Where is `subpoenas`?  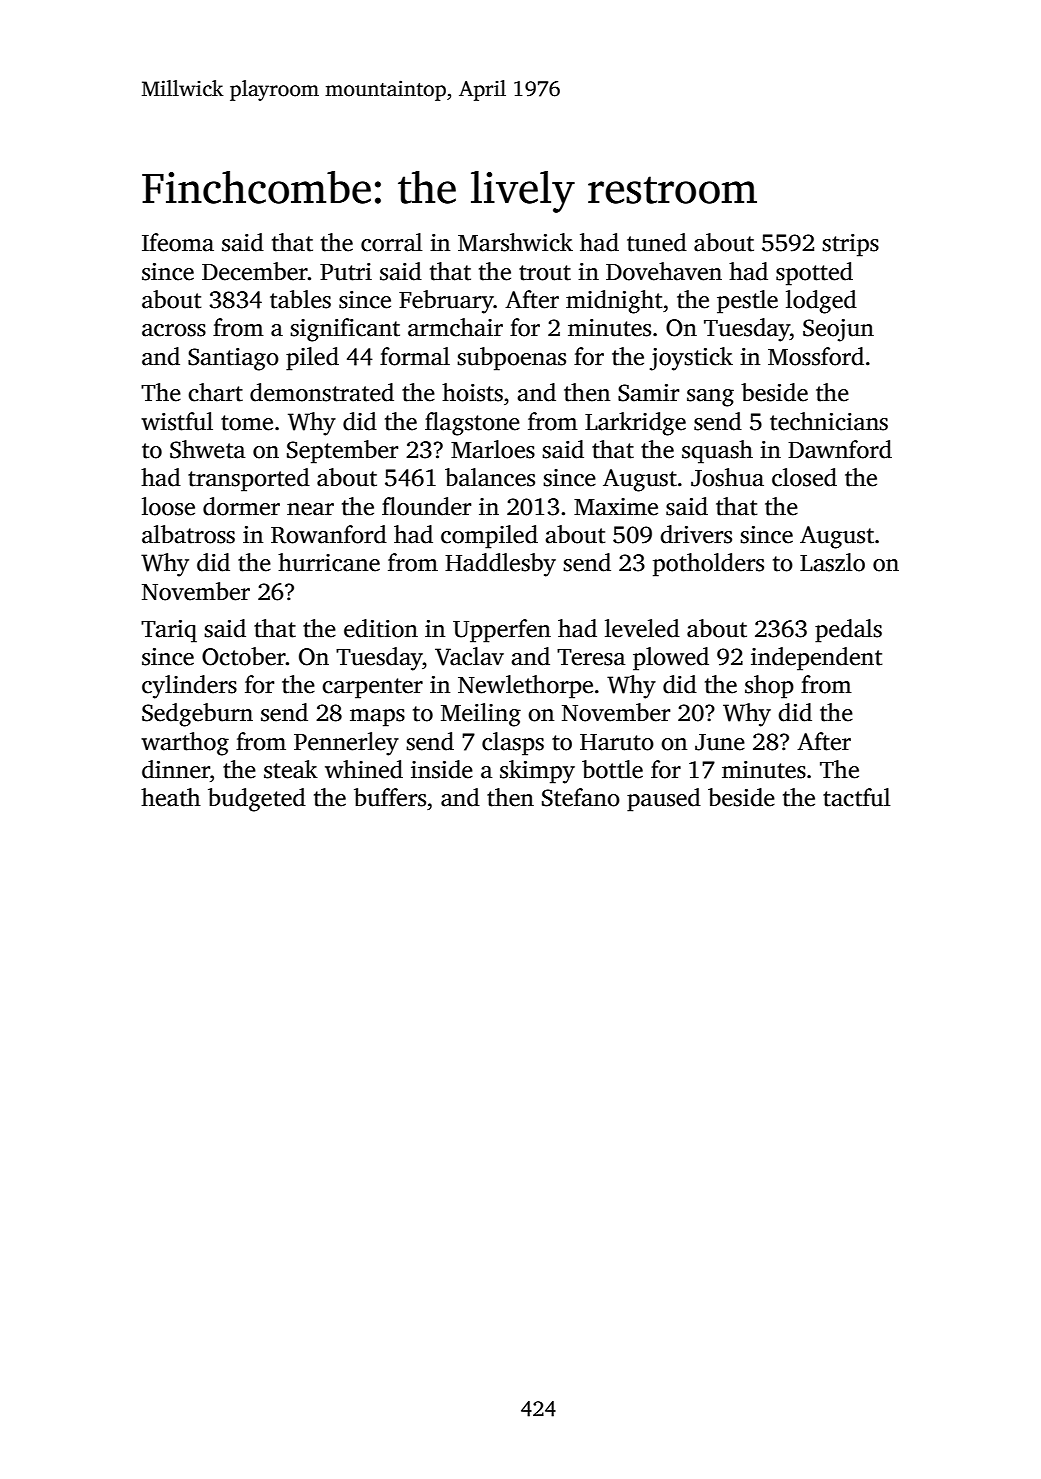 subpoenas is located at coordinates (511, 359).
